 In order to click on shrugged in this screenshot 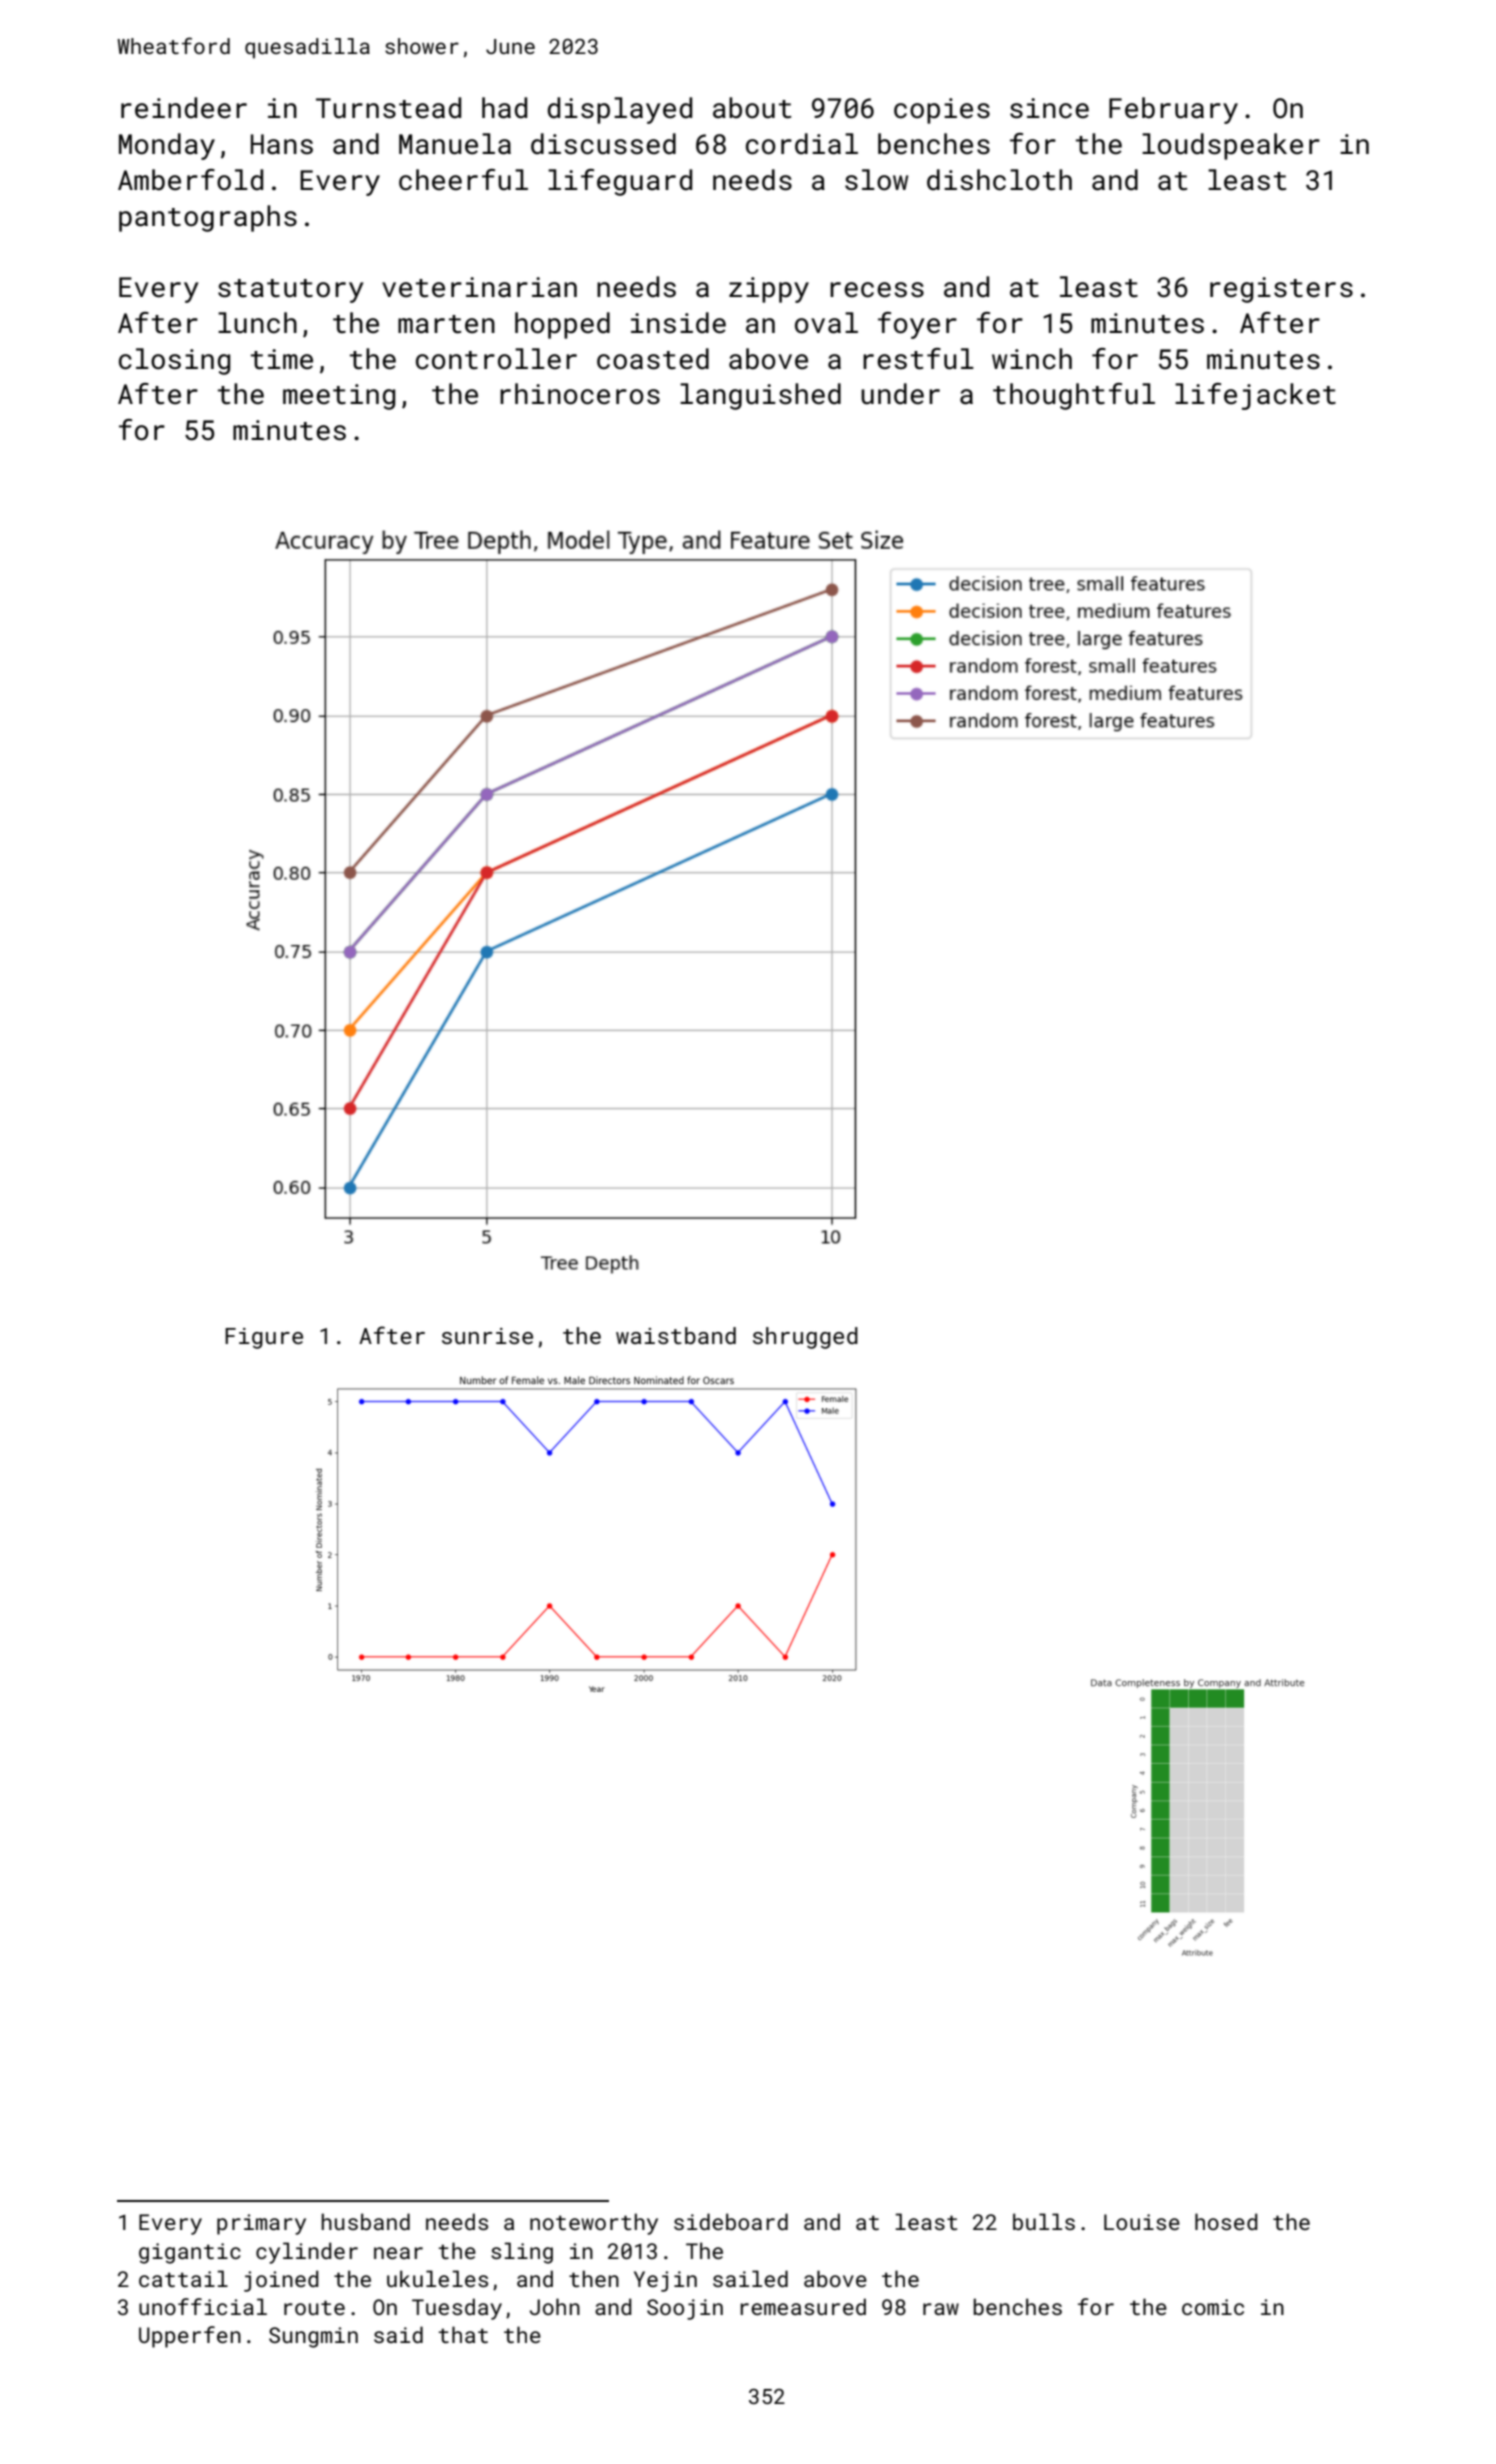, I will do `click(805, 1338)`.
